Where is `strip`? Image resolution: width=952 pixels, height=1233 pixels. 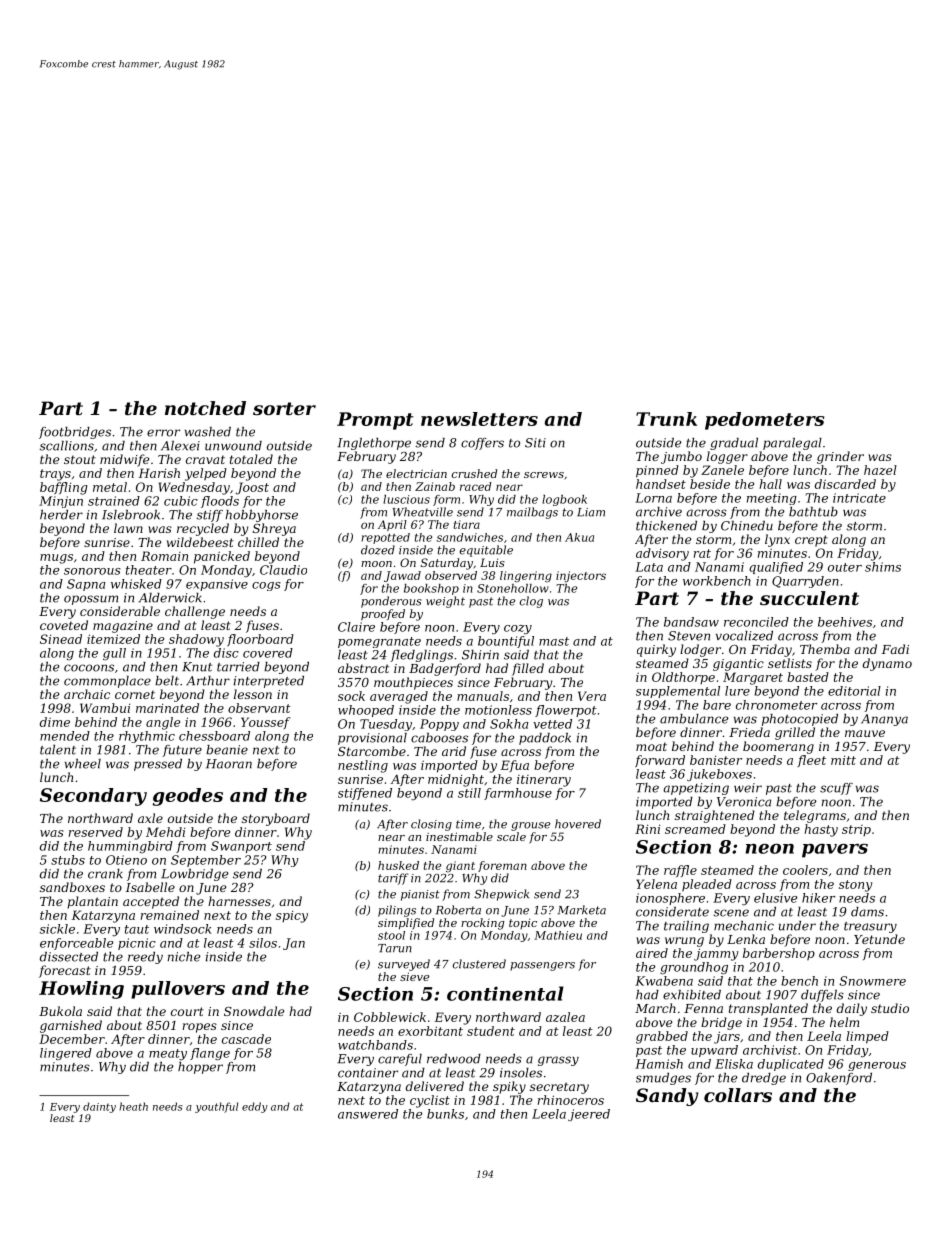 strip is located at coordinates (856, 830).
